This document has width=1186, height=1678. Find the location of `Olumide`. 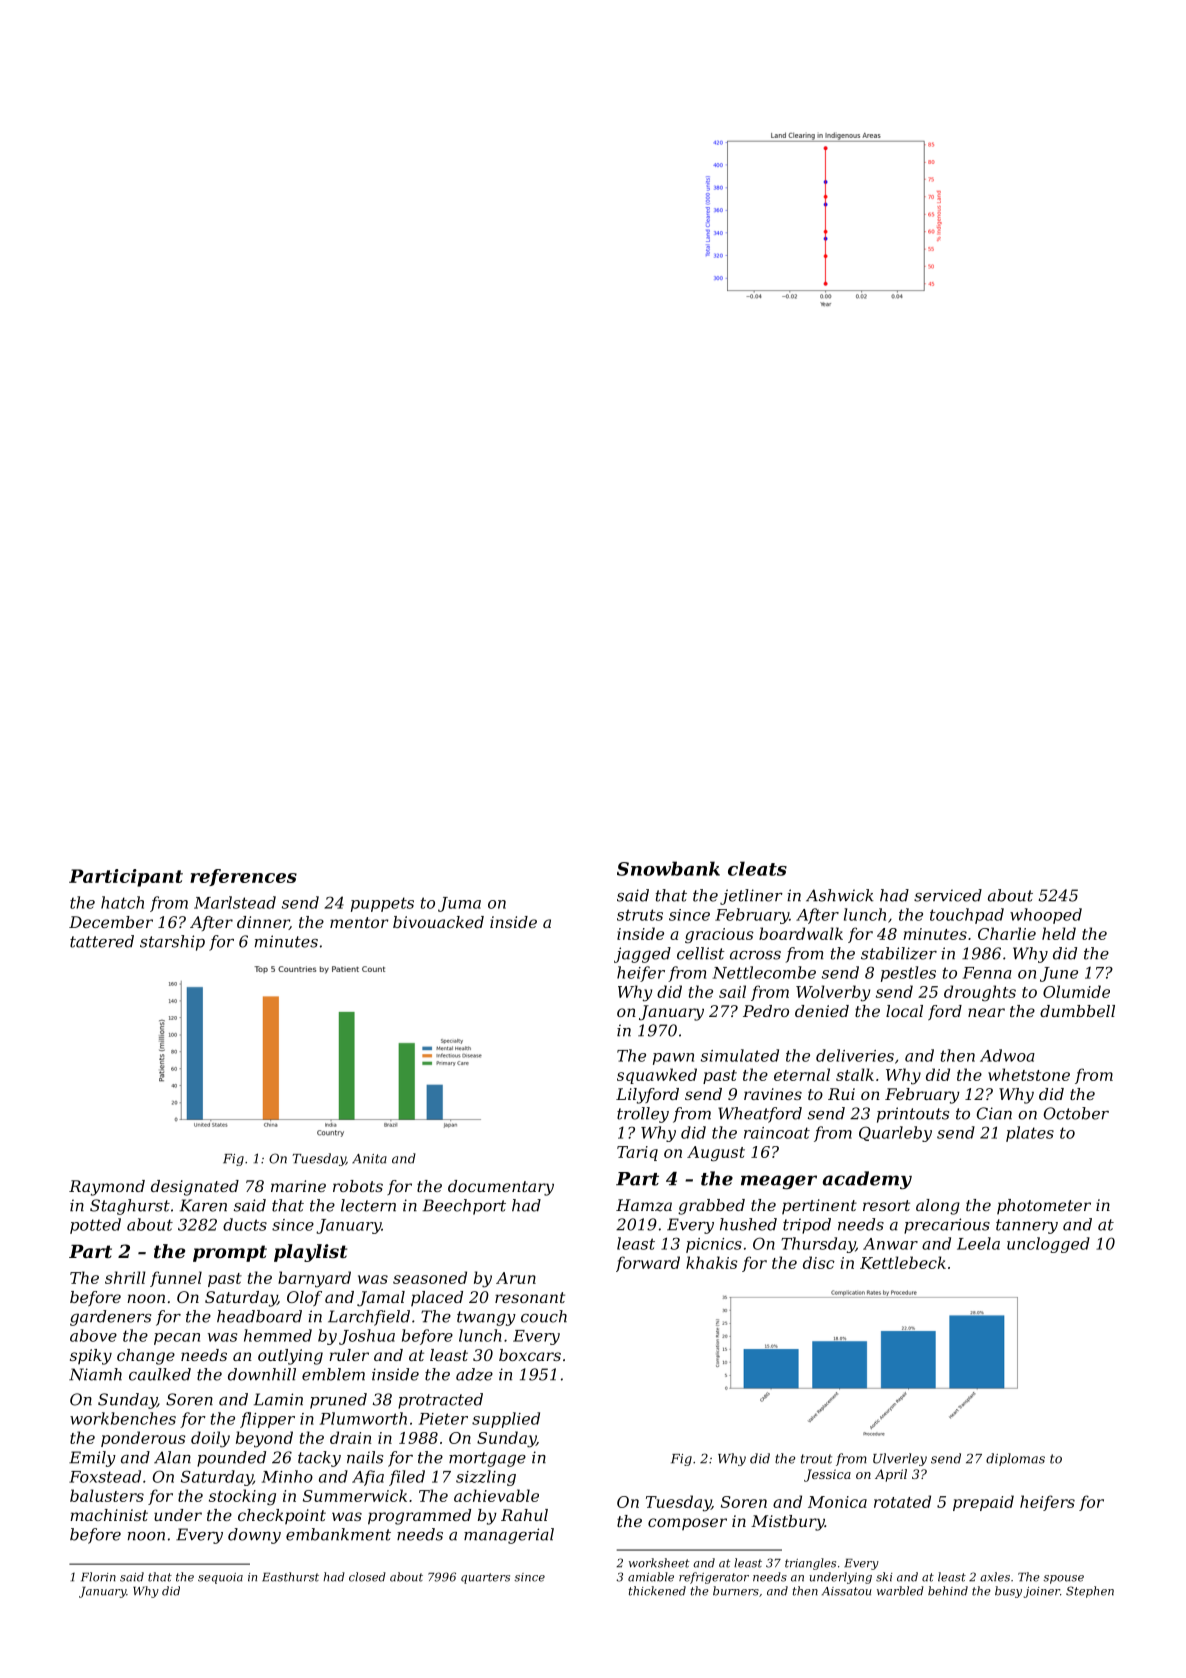

Olumide is located at coordinates (1076, 991).
